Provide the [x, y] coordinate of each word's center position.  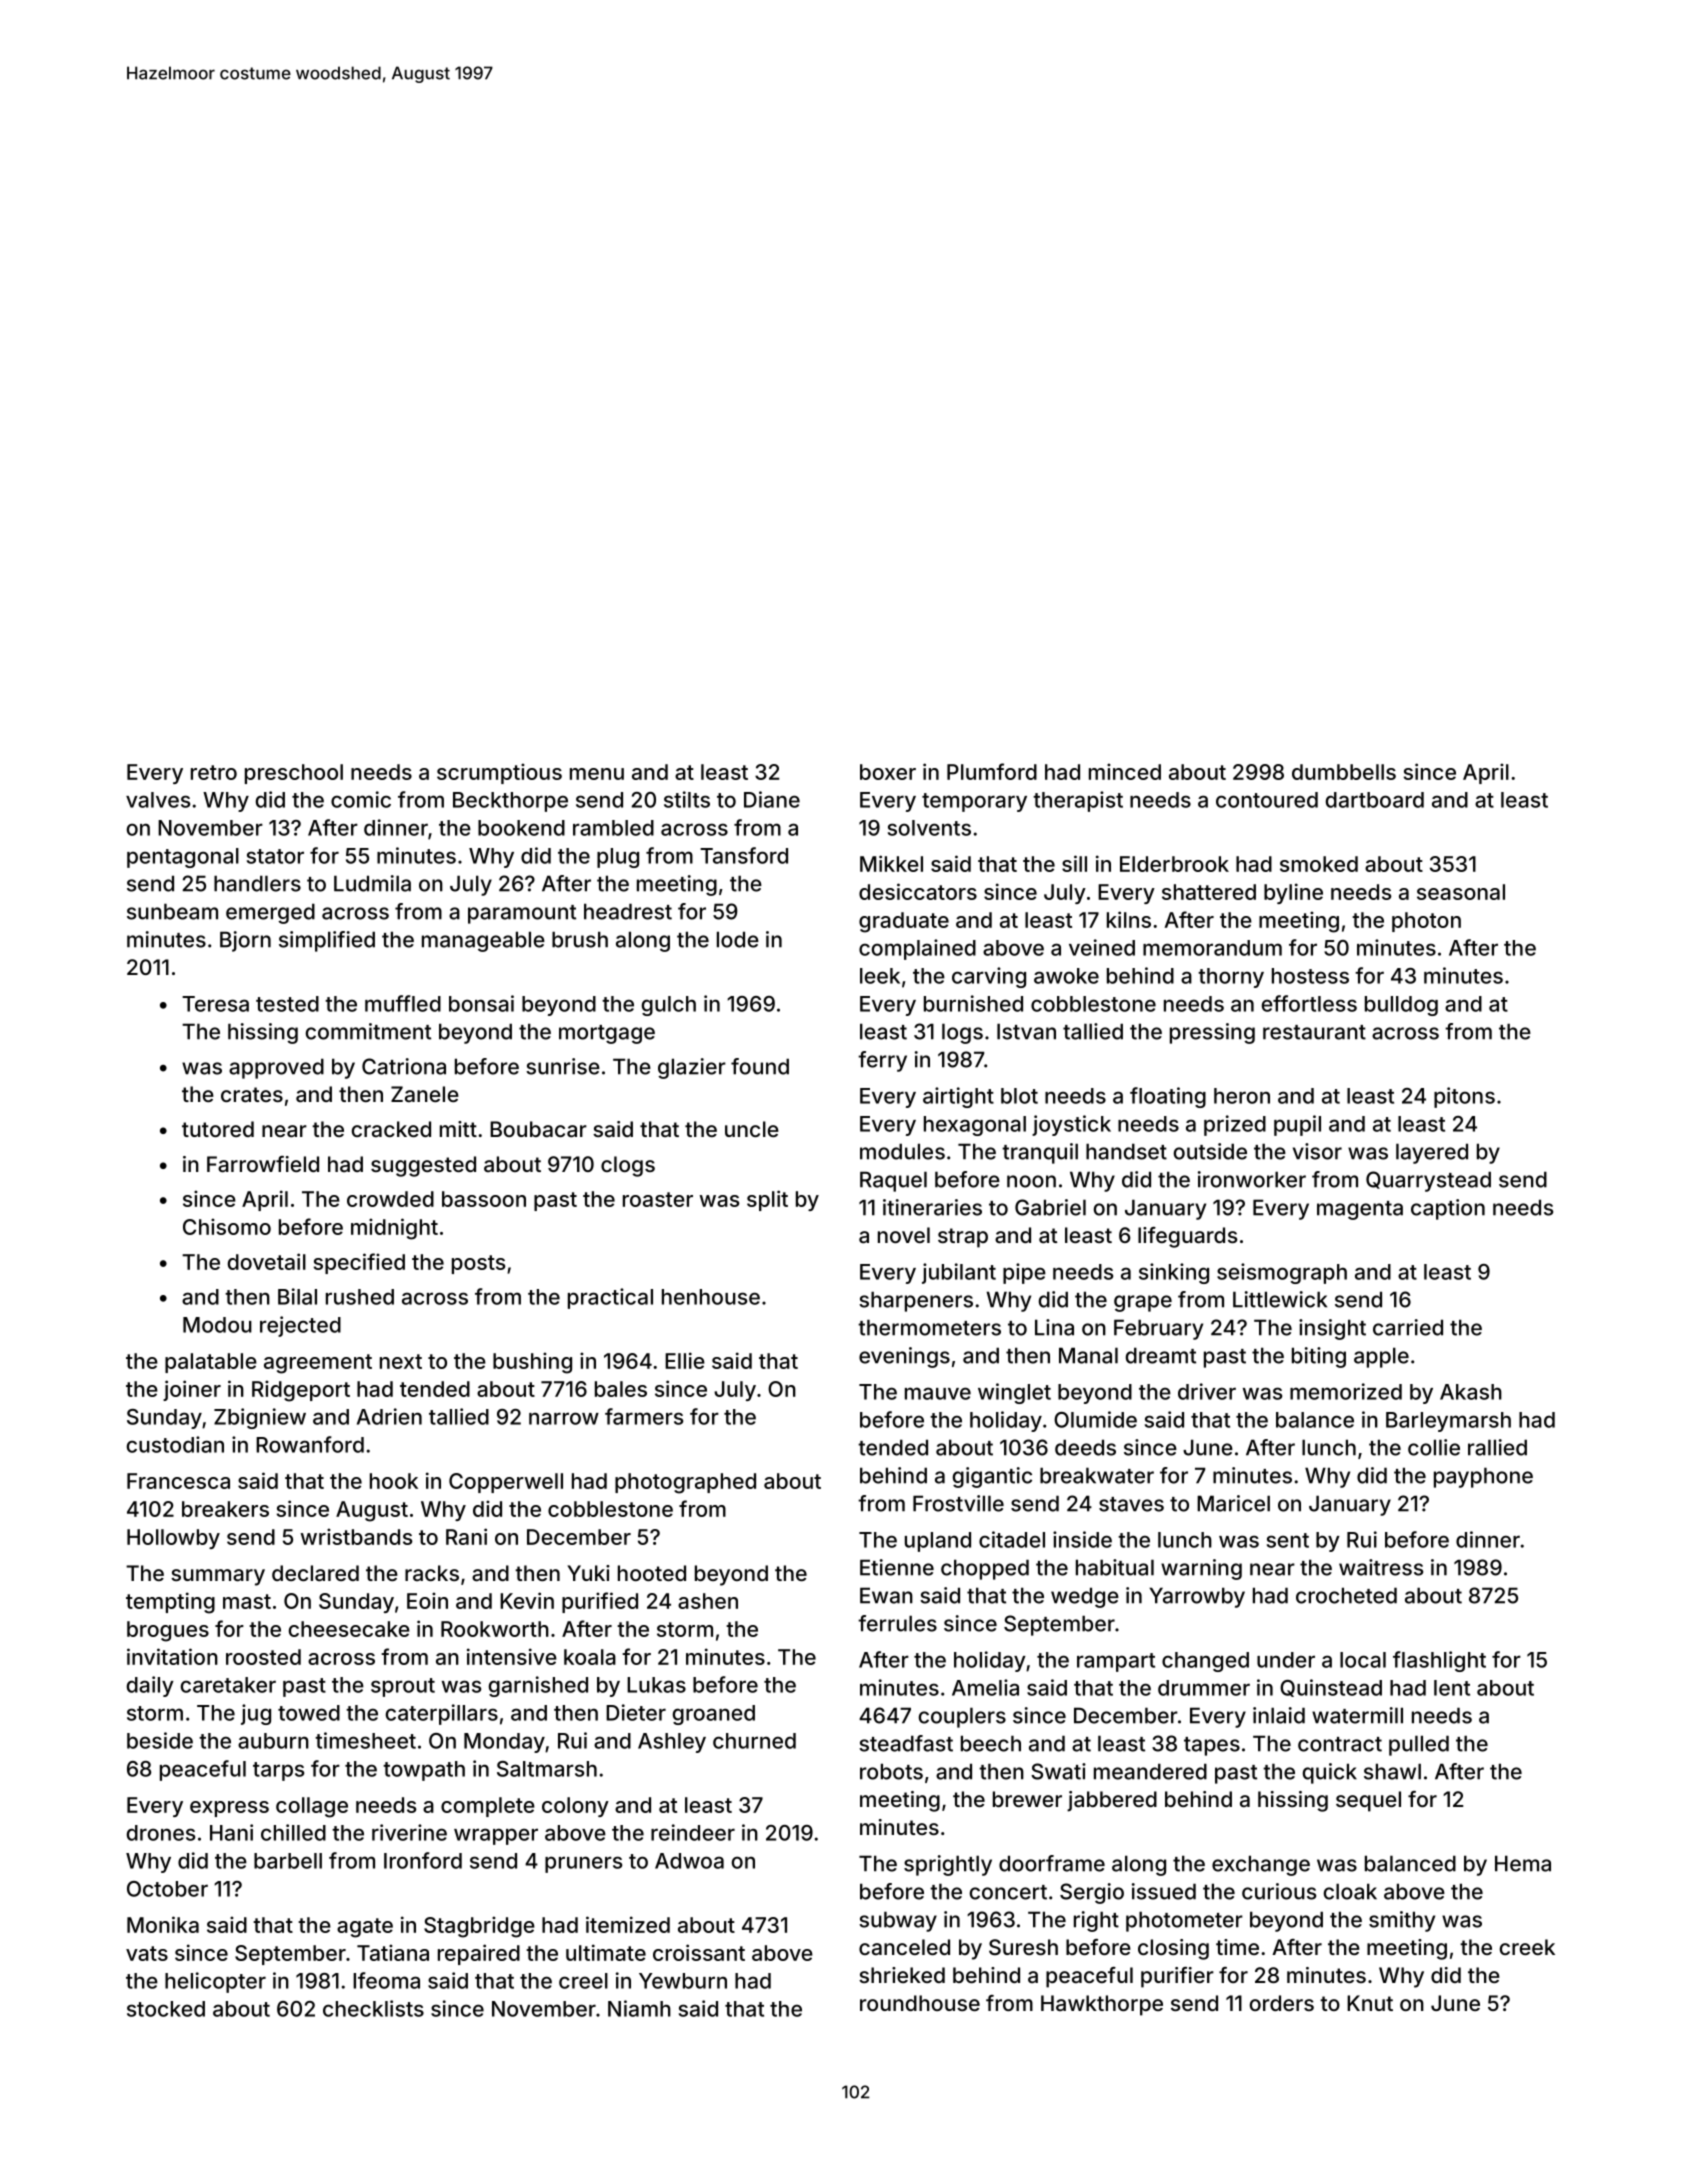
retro [214, 772]
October [167, 1889]
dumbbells [1344, 772]
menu [597, 774]
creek [1527, 1947]
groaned [714, 1715]
